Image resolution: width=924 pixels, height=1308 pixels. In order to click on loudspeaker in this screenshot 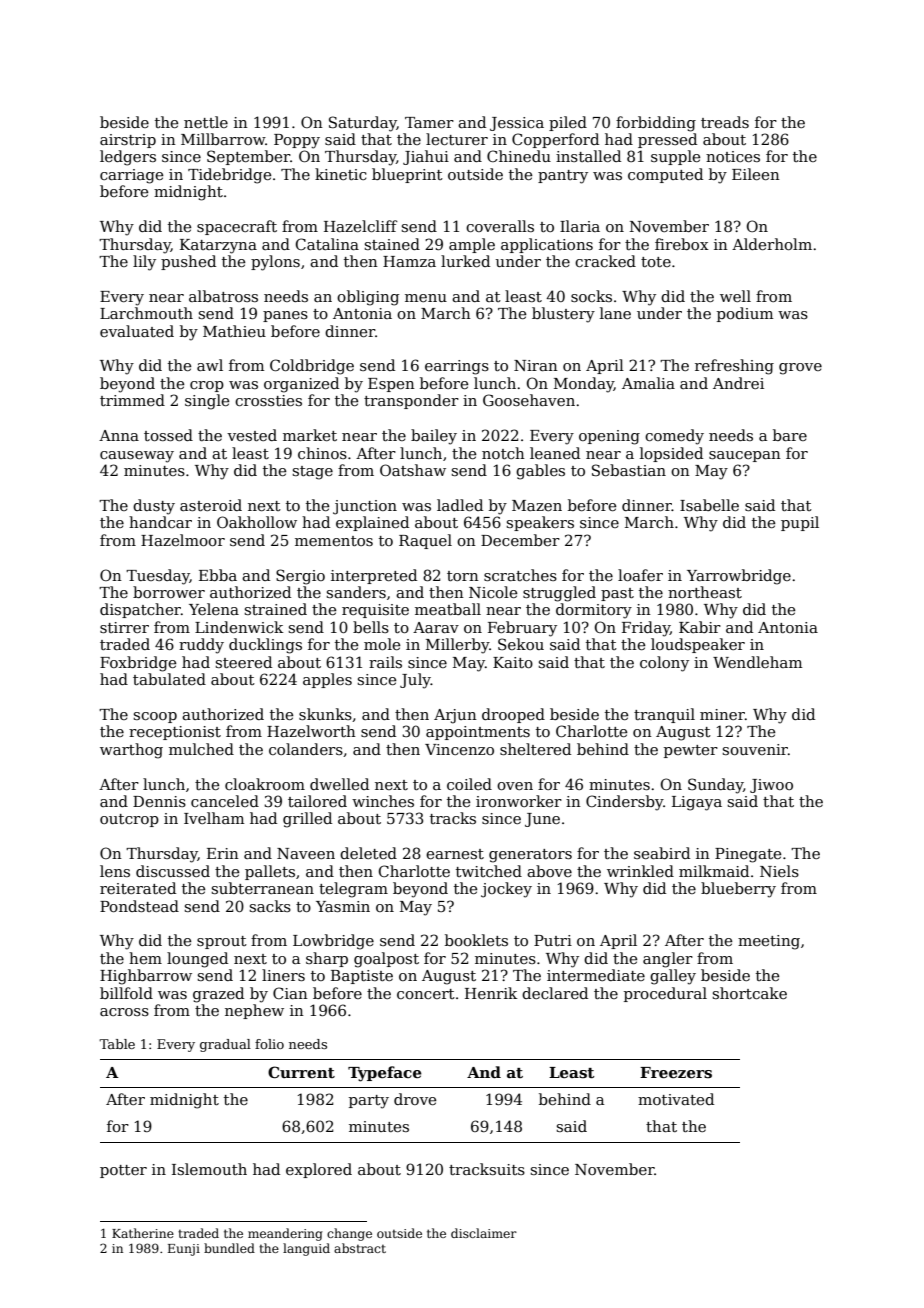, I will do `click(698, 645)`.
